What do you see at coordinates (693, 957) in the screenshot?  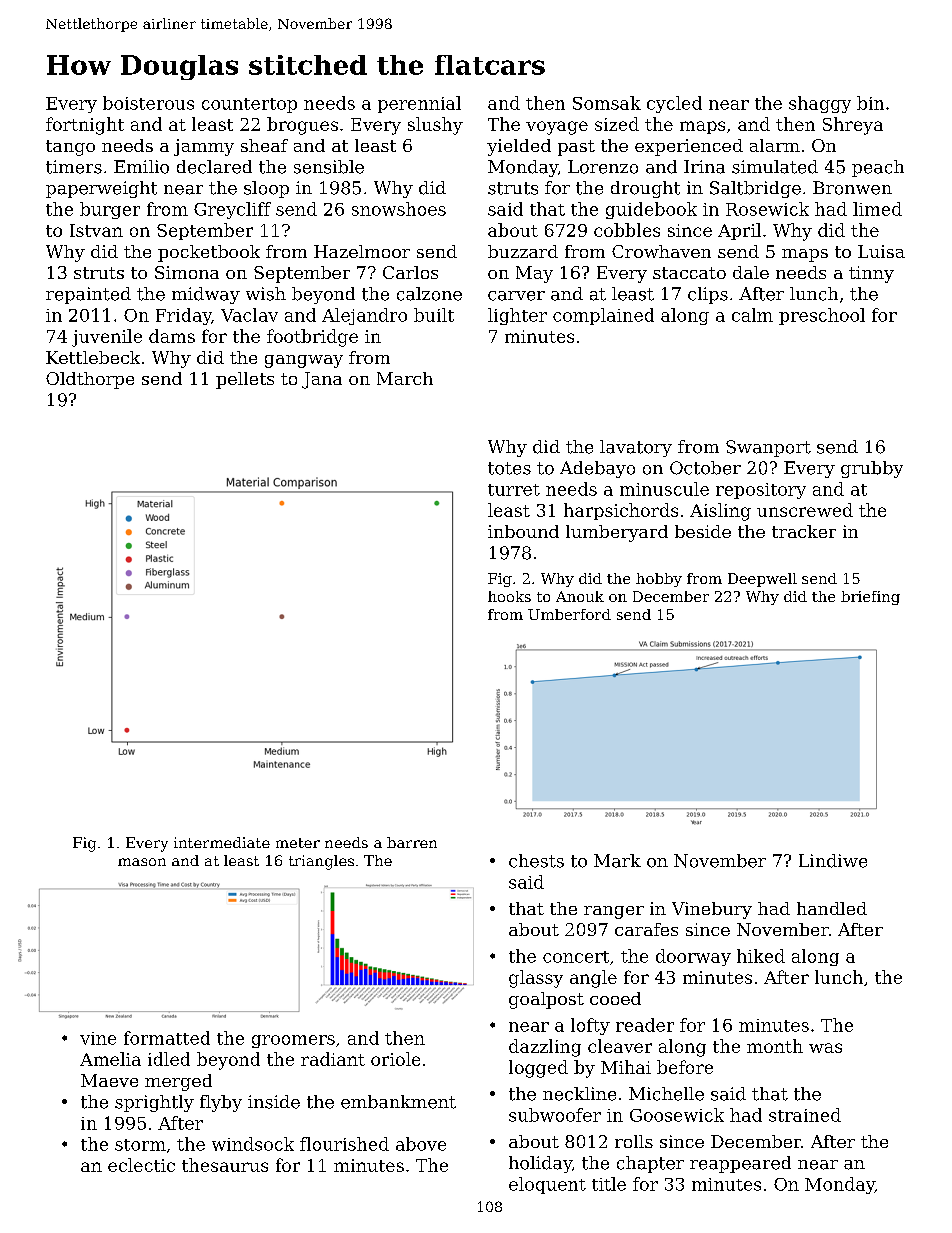 I see `doorway` at bounding box center [693, 957].
